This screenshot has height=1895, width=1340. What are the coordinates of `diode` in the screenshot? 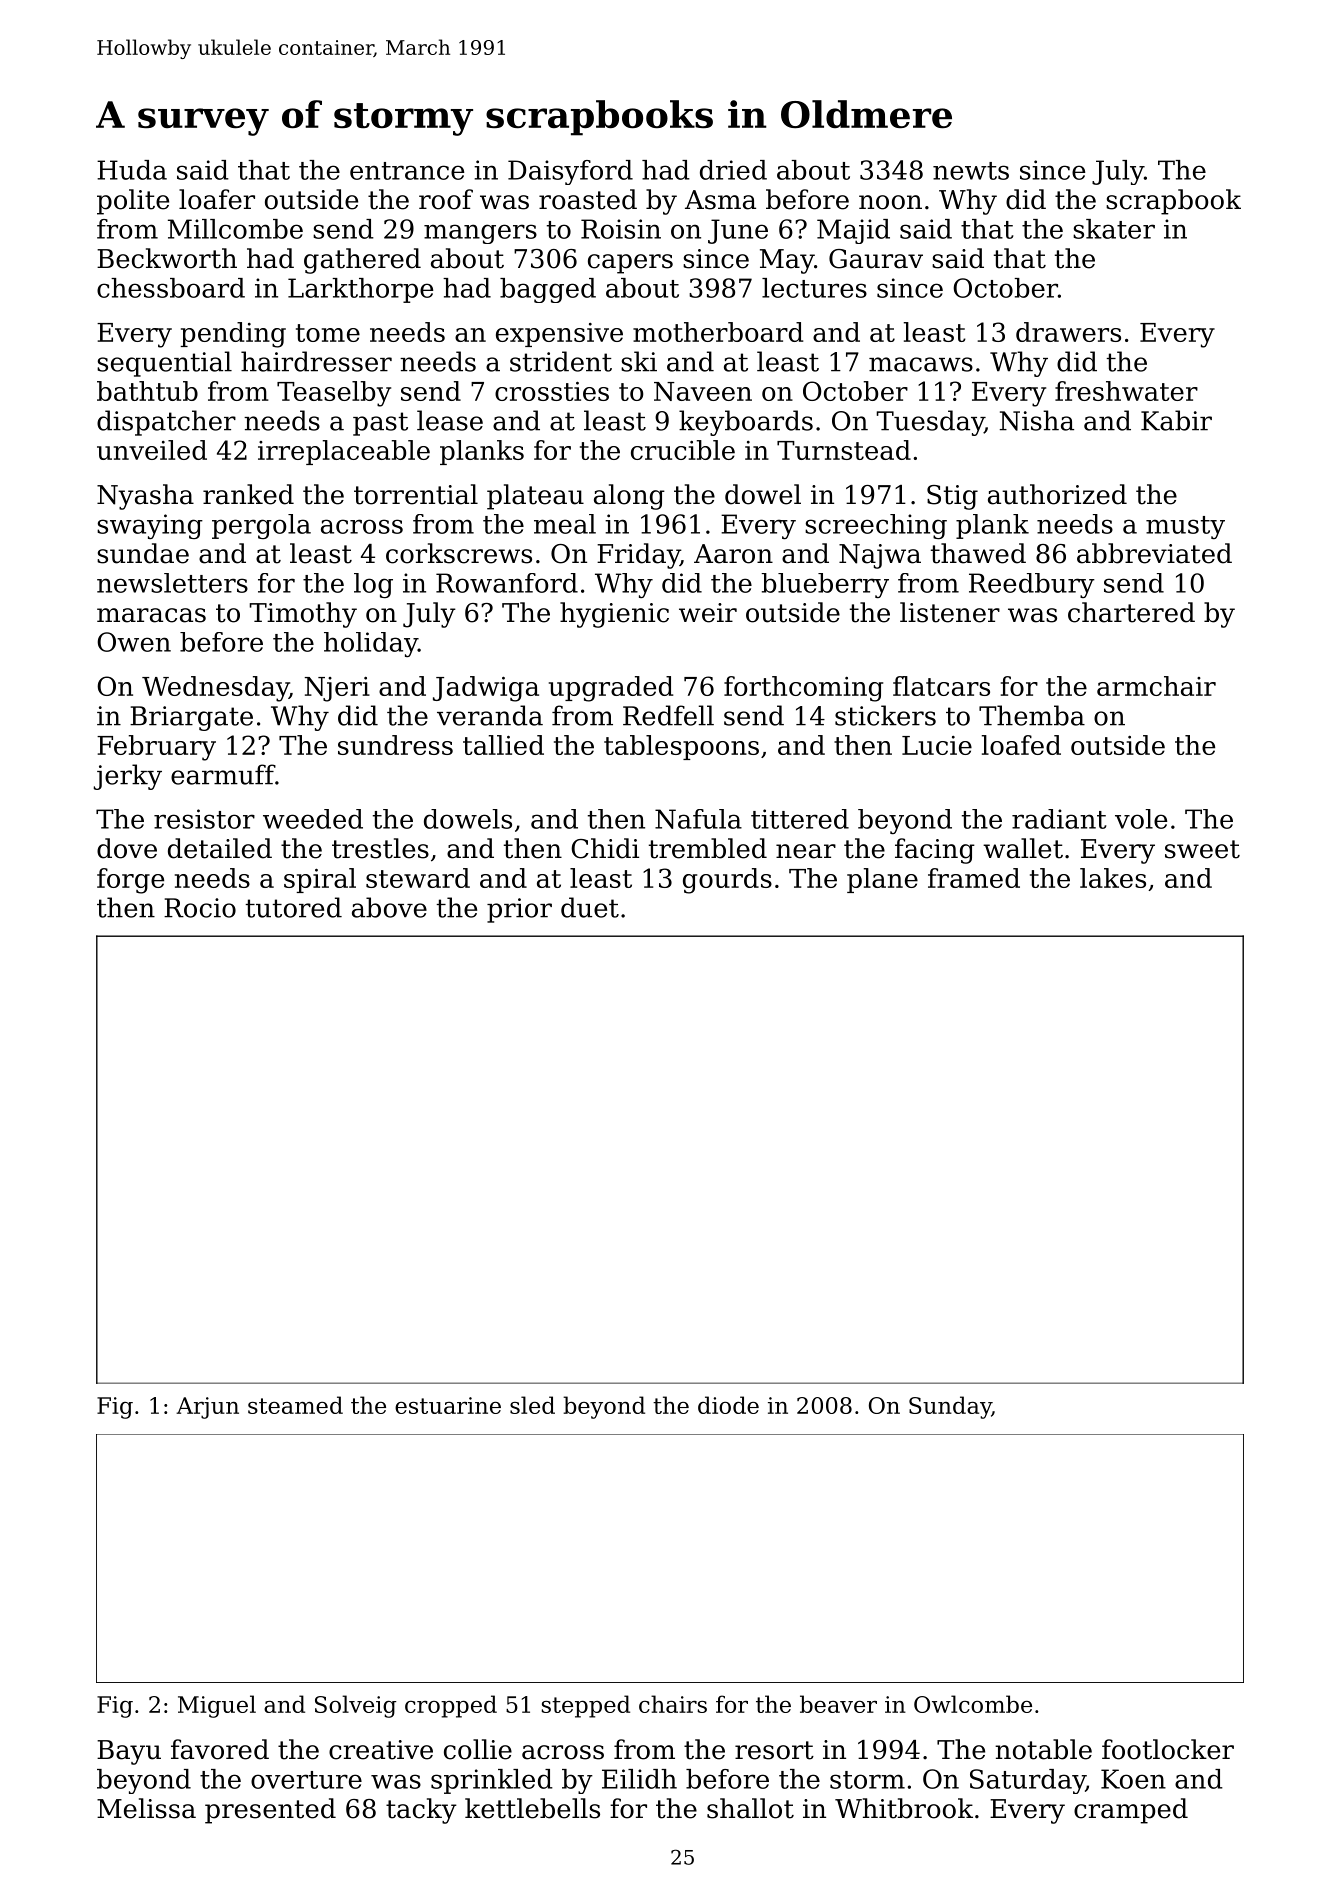 It's located at (728, 1405).
